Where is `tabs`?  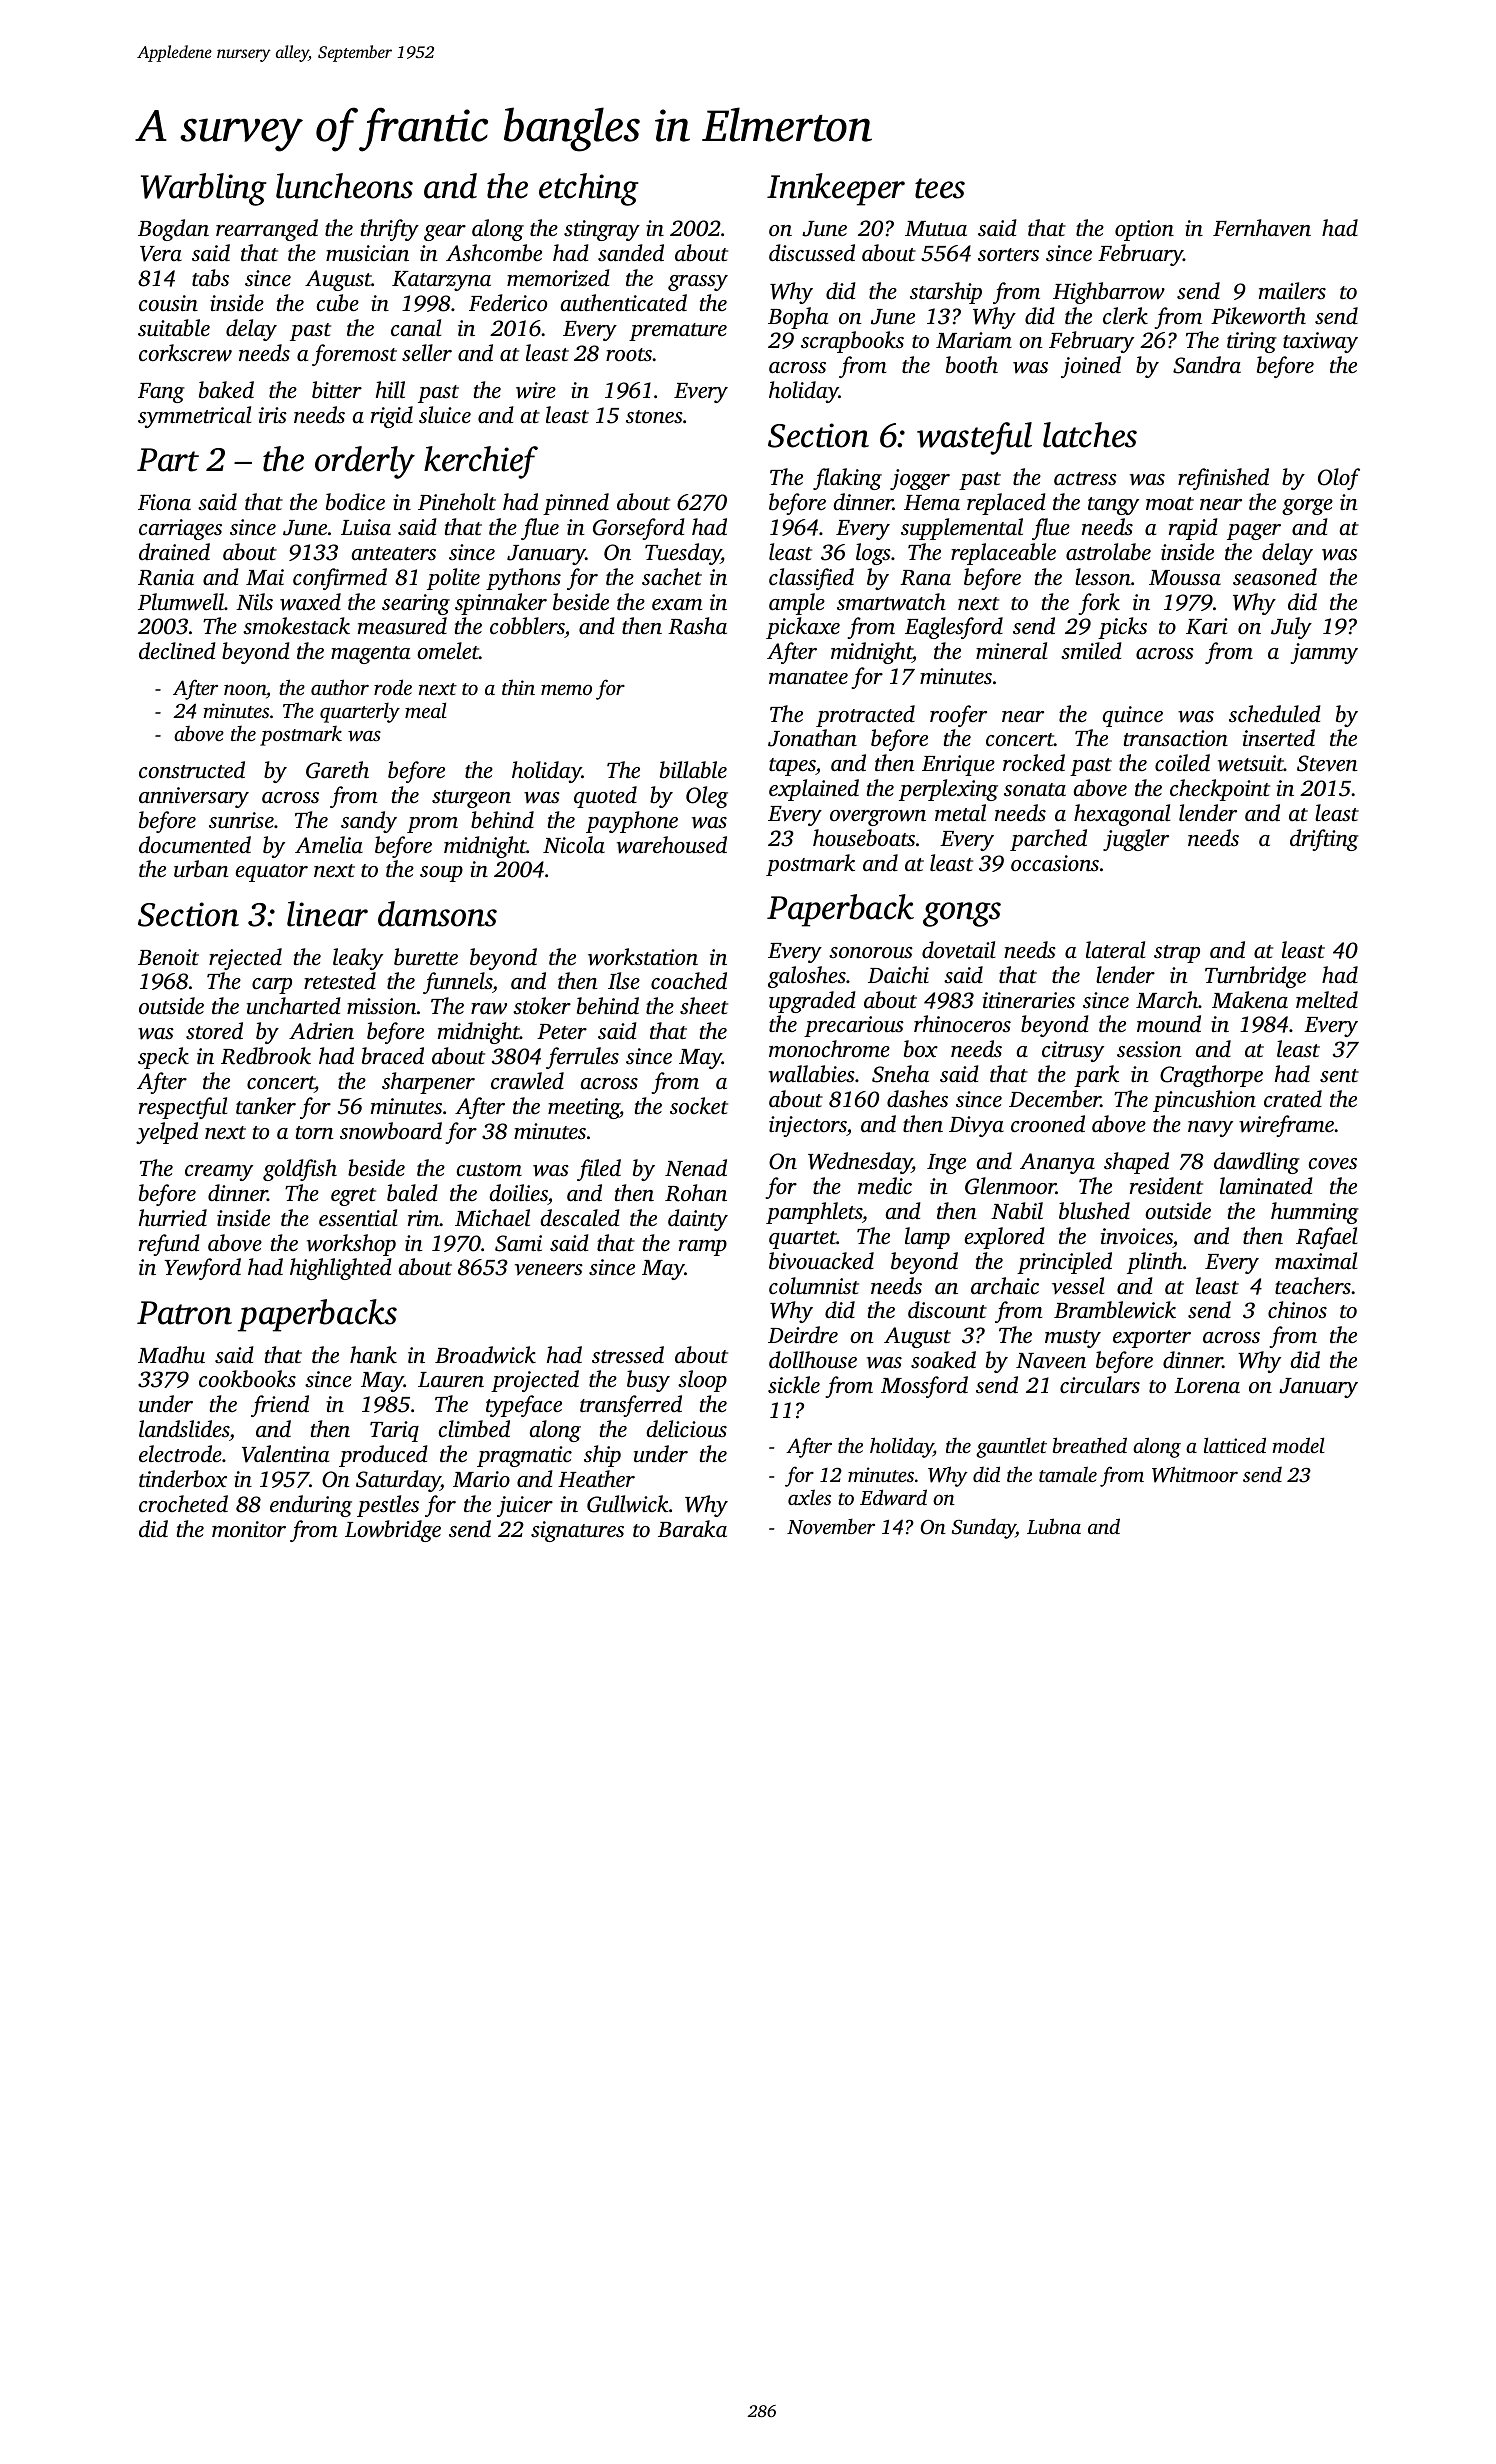
tabs is located at coordinates (210, 278).
